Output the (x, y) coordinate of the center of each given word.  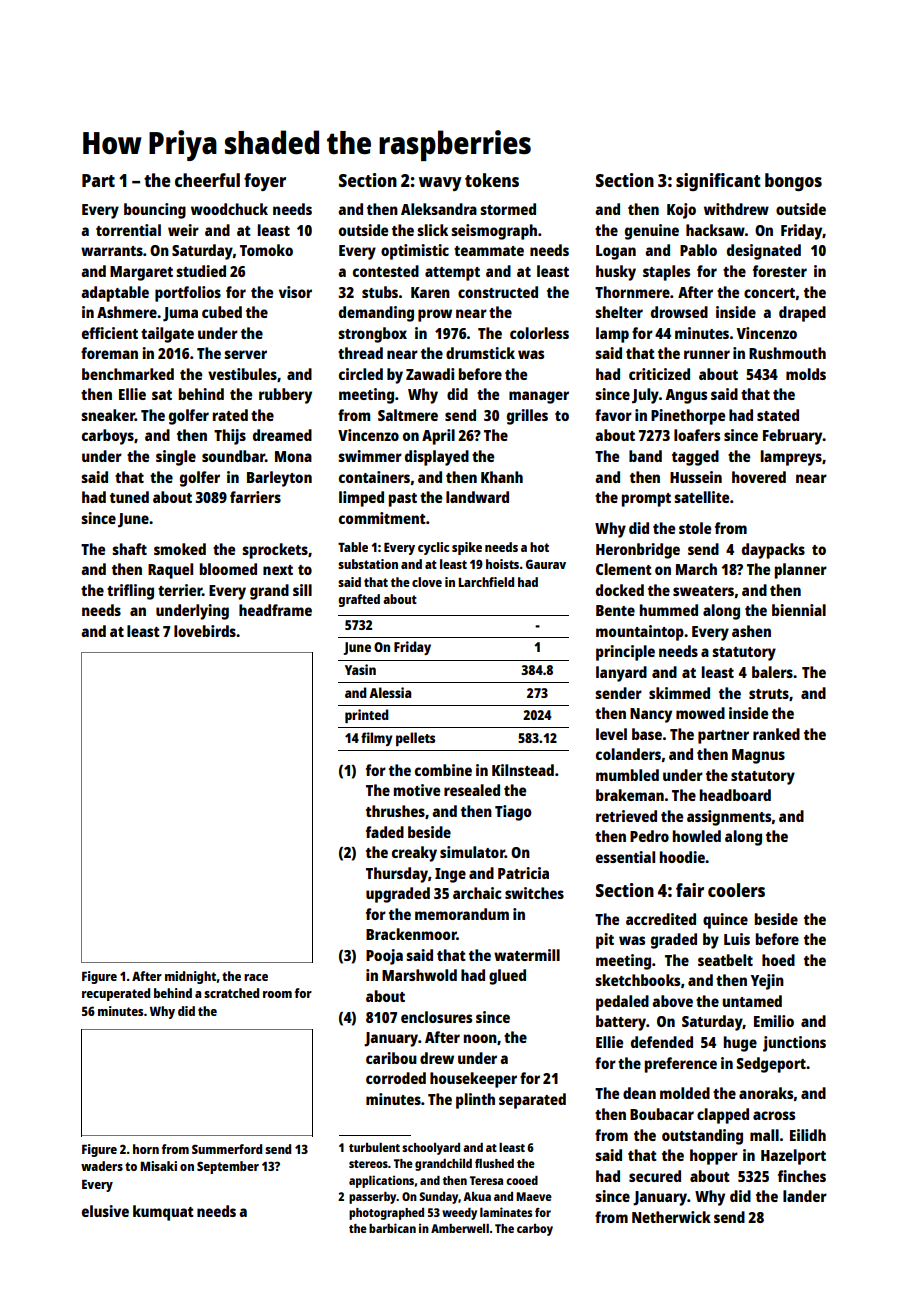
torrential (128, 230)
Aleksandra (439, 209)
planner (801, 571)
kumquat (163, 1213)
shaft (129, 549)
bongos (793, 182)
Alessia (390, 692)
